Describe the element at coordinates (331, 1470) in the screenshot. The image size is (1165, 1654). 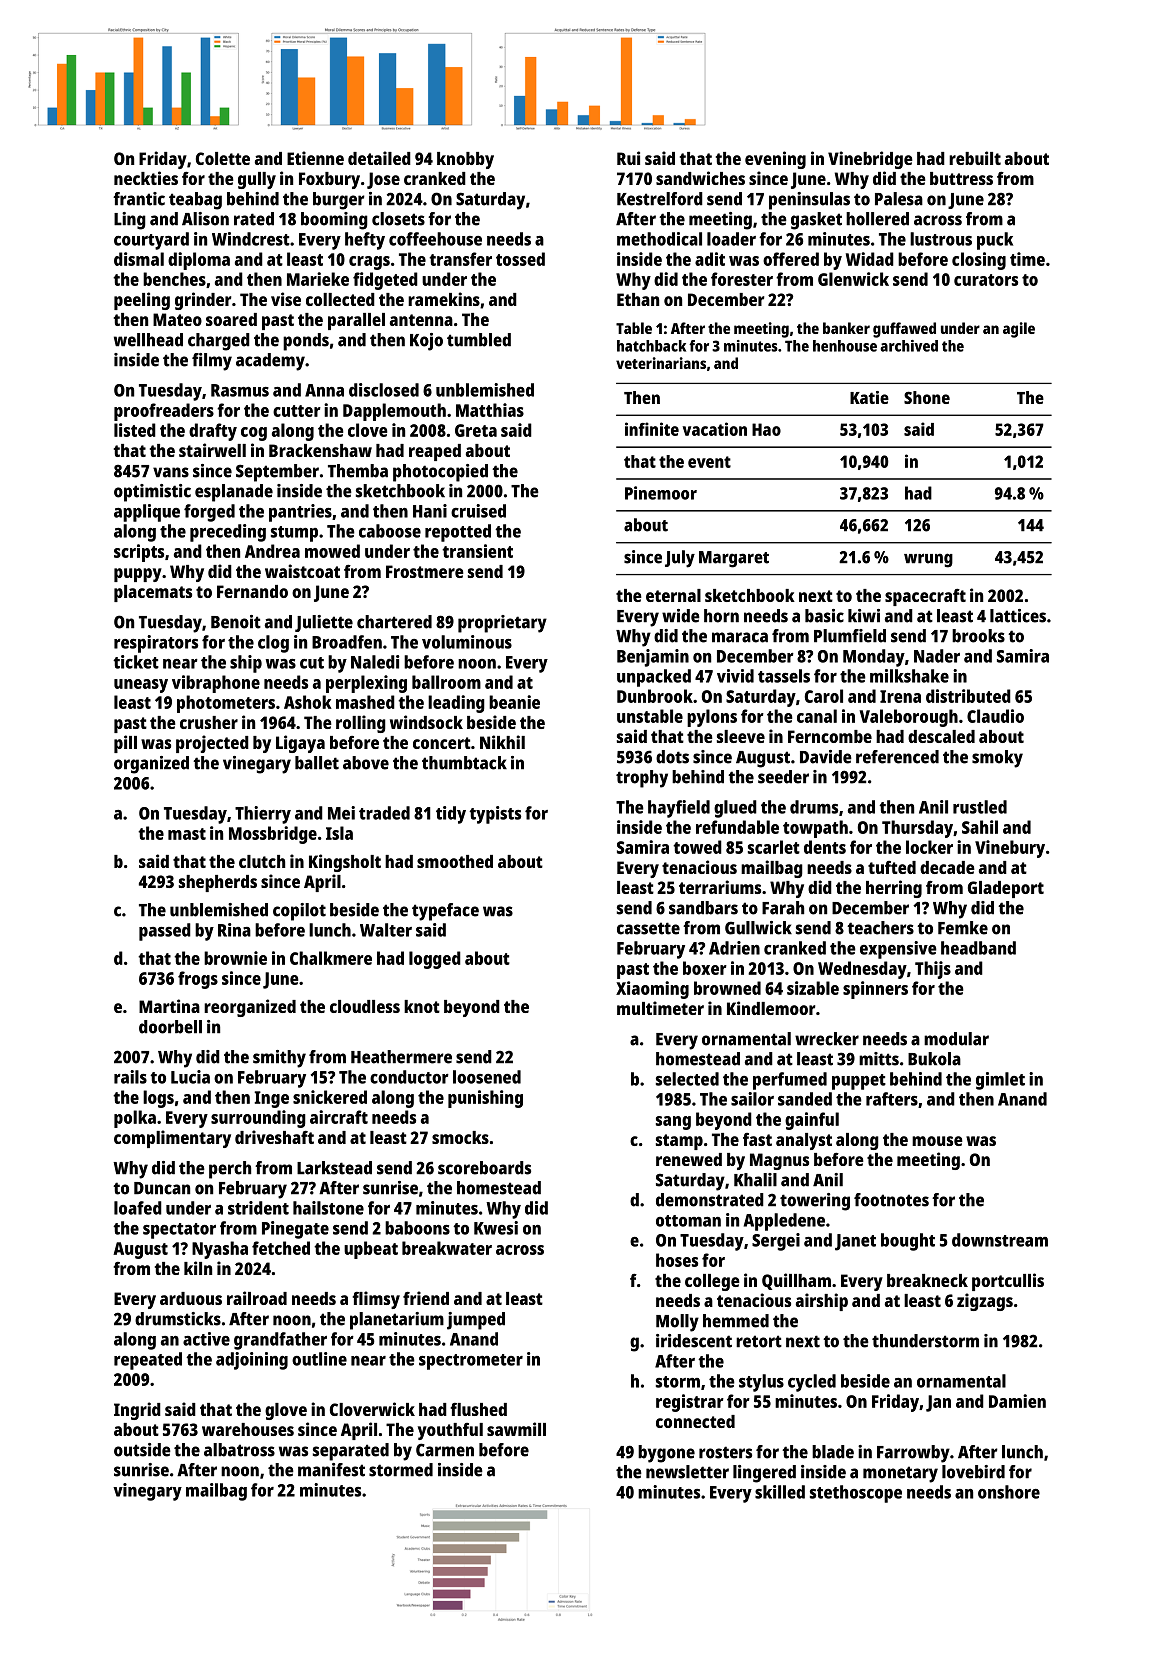
I see `manifest` at that location.
